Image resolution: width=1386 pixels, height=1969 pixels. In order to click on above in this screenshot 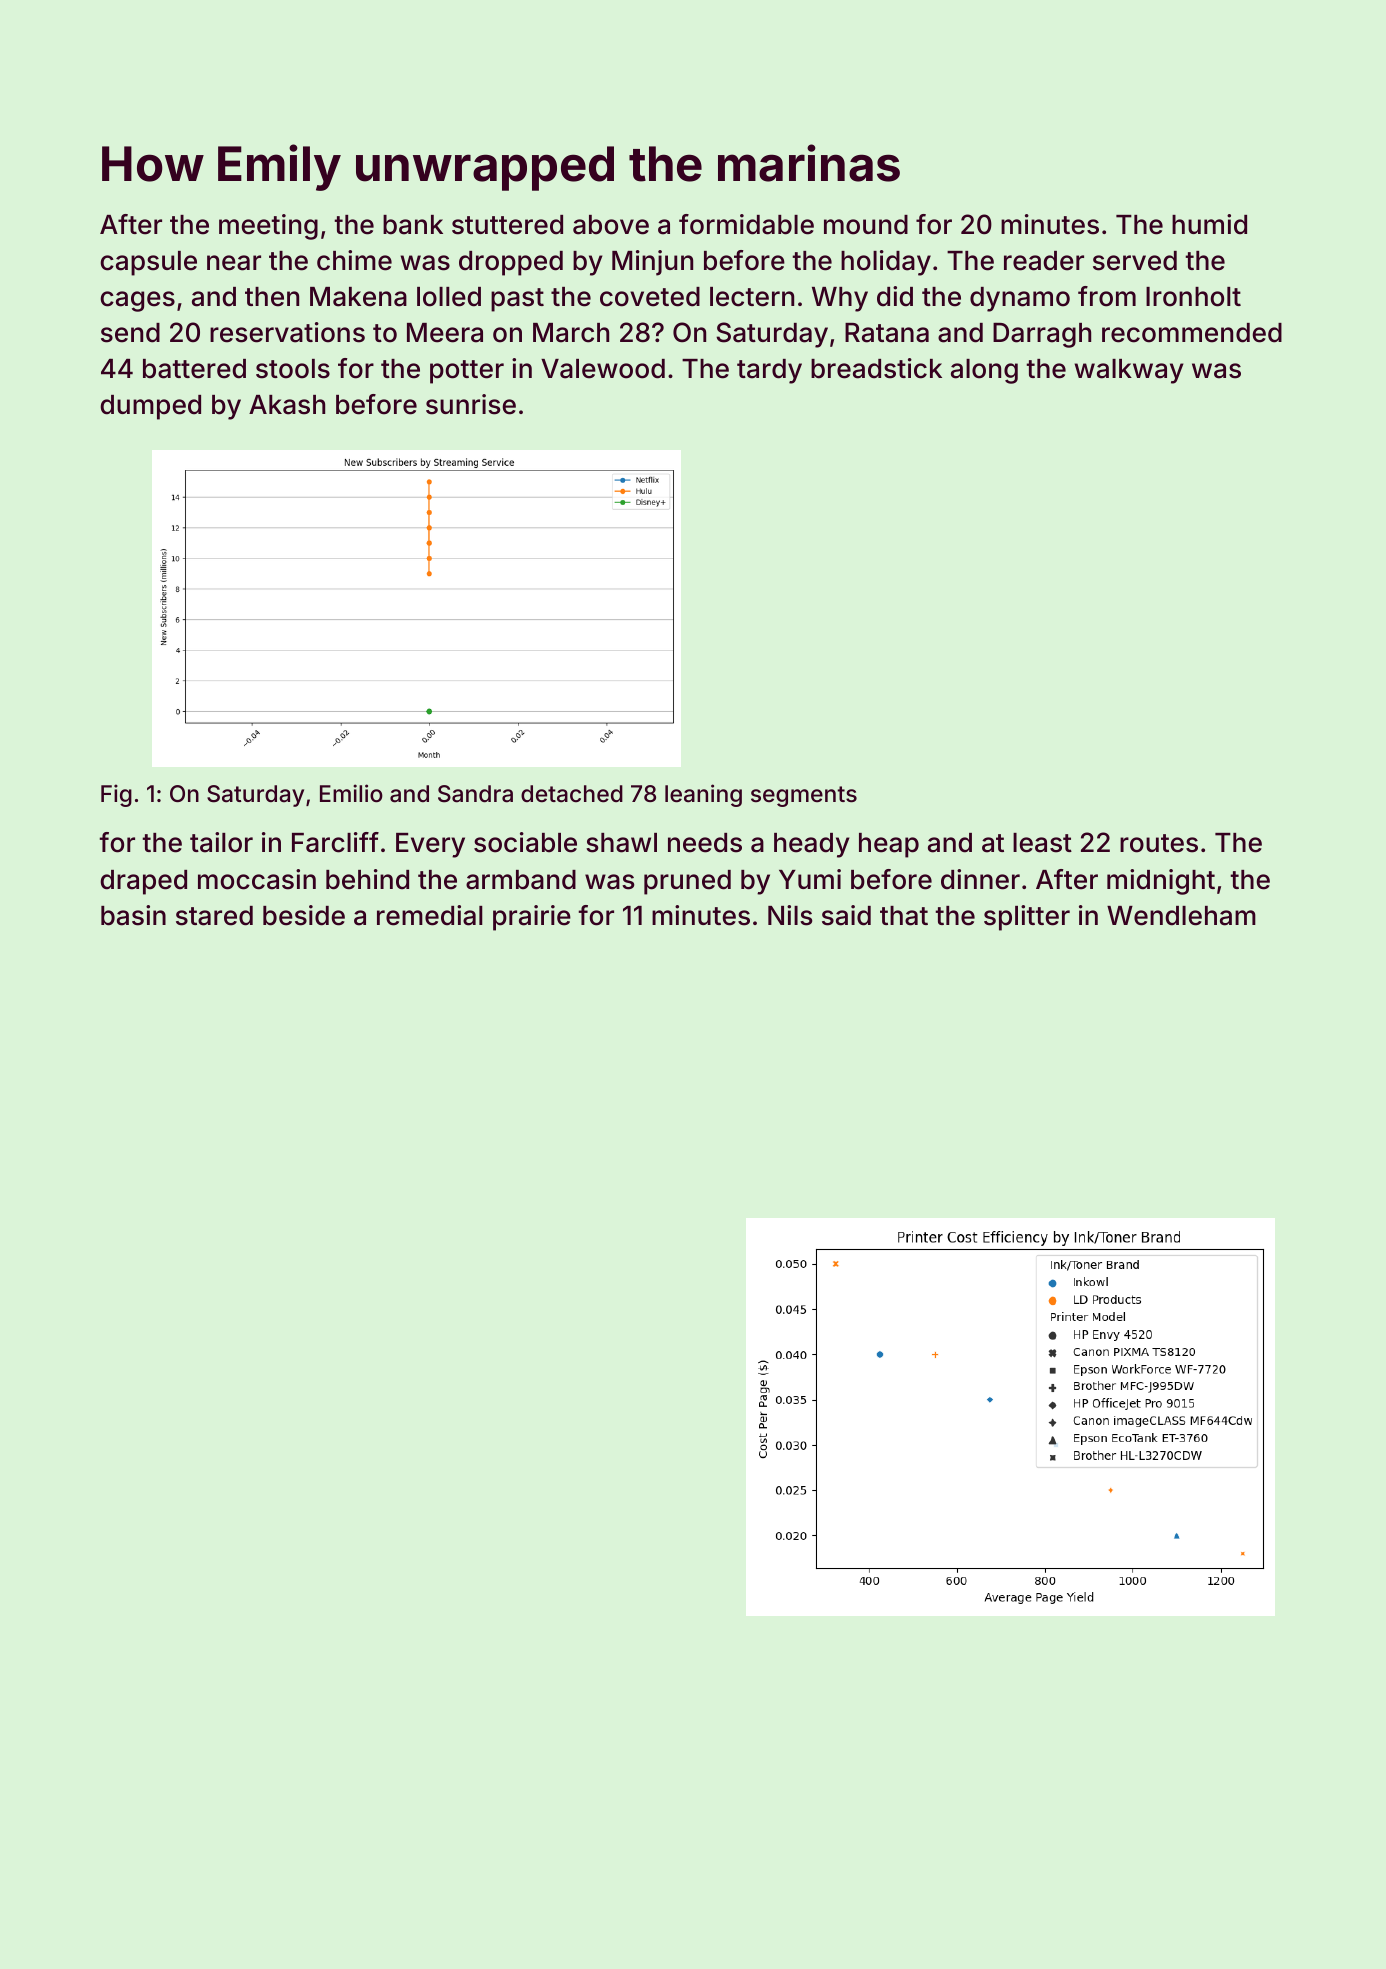, I will do `click(611, 225)`.
